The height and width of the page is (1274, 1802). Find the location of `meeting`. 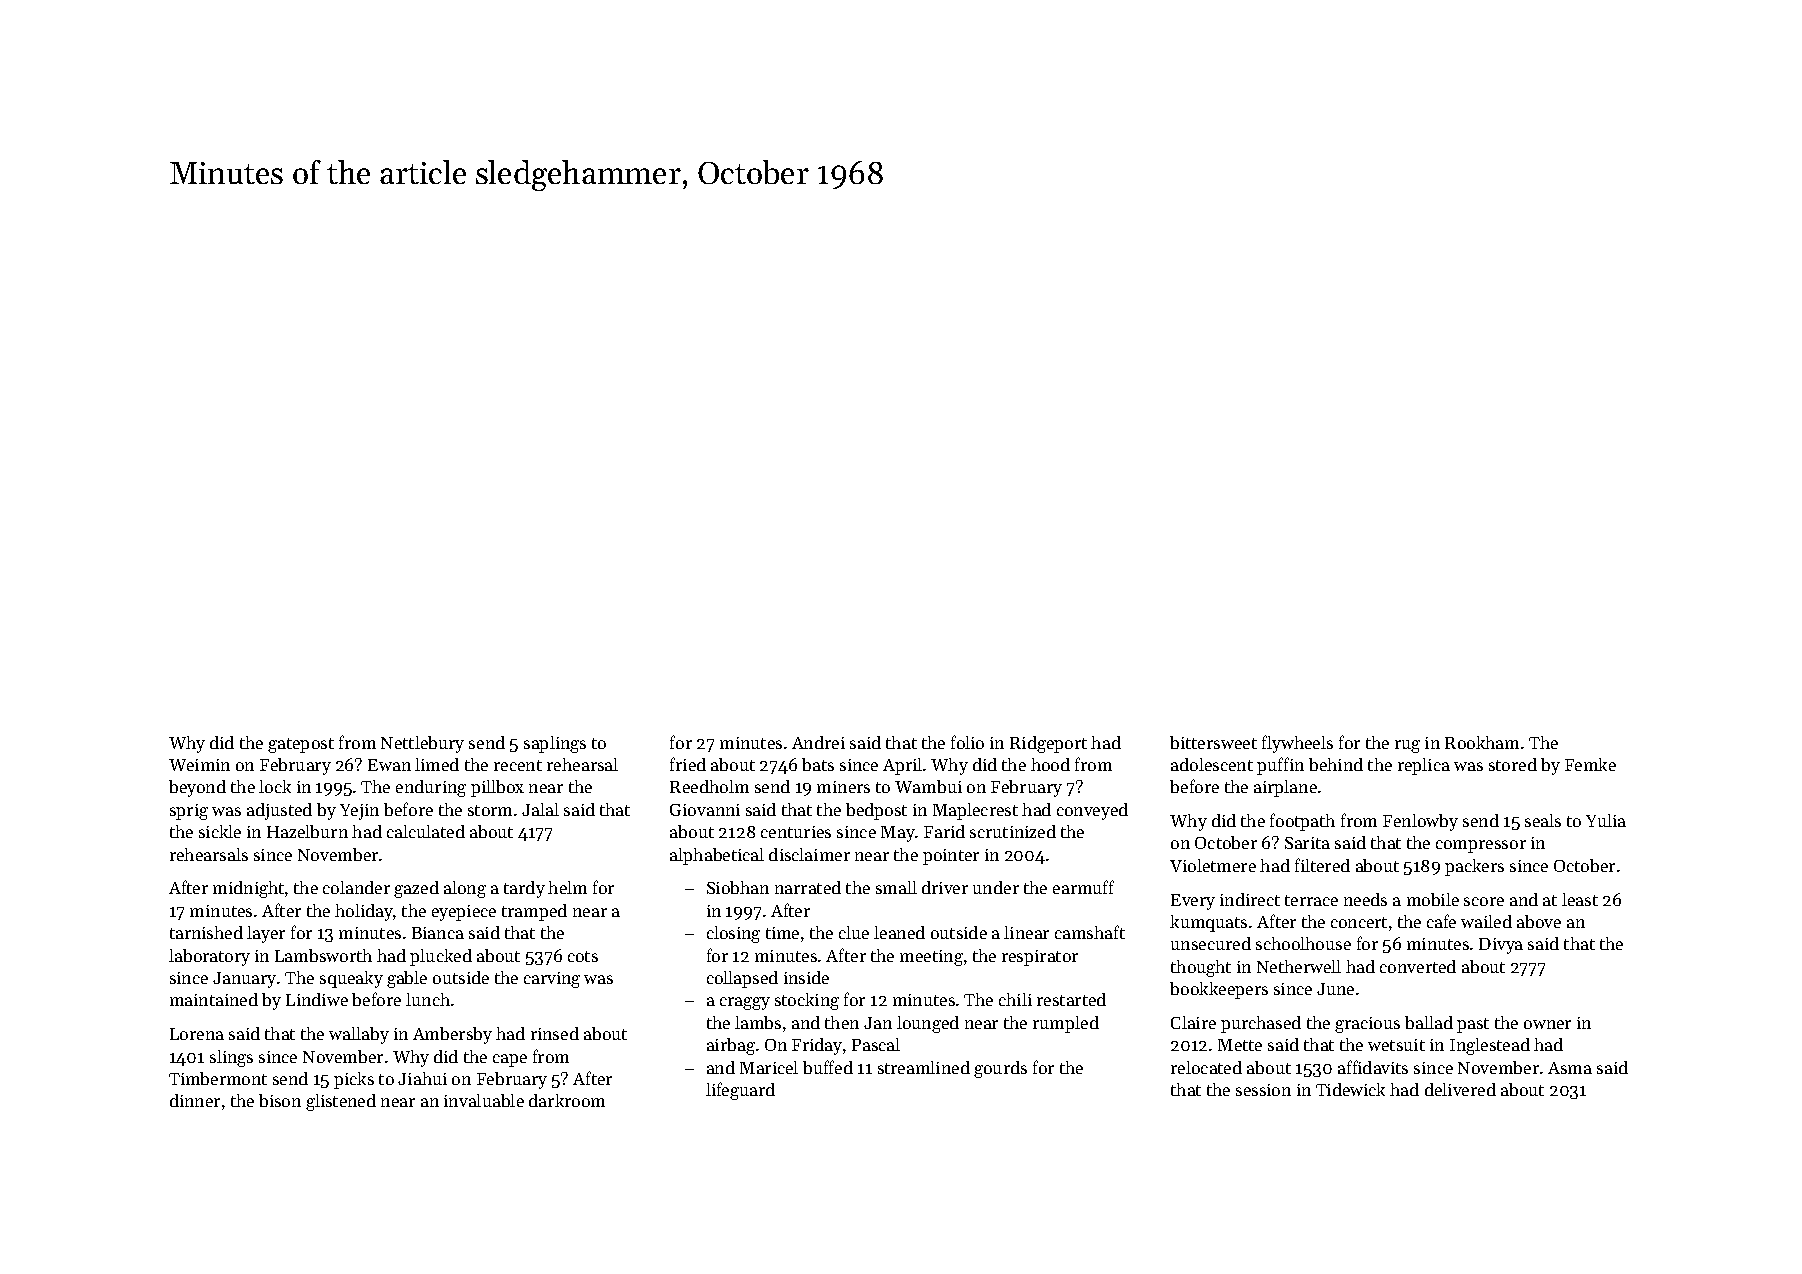

meeting is located at coordinates (931, 958).
